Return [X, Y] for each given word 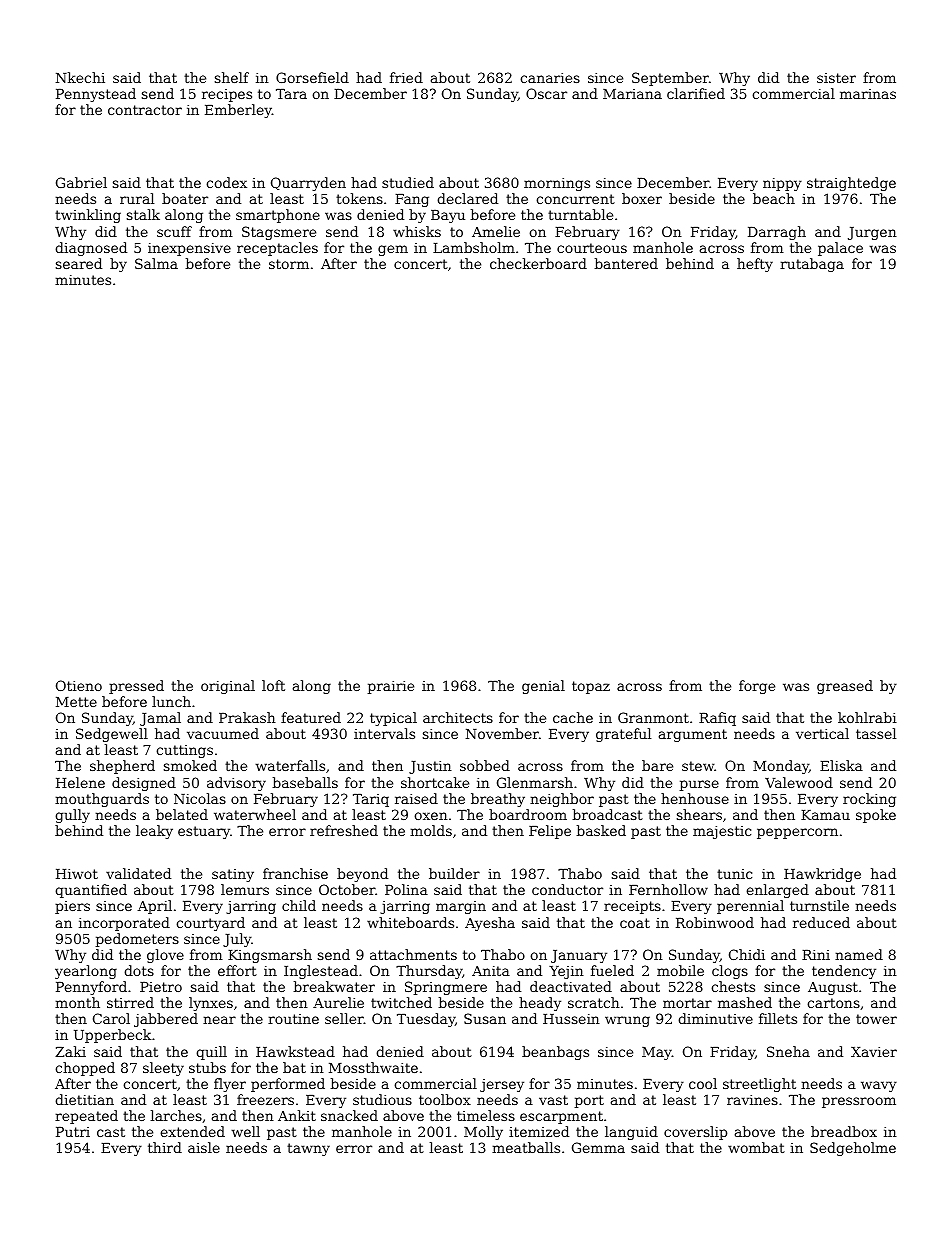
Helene [80, 782]
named [859, 954]
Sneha [788, 1051]
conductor [567, 889]
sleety [163, 1069]
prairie [391, 687]
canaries [550, 78]
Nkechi [80, 77]
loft [273, 685]
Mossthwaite [373, 1067]
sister [836, 78]
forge [757, 687]
